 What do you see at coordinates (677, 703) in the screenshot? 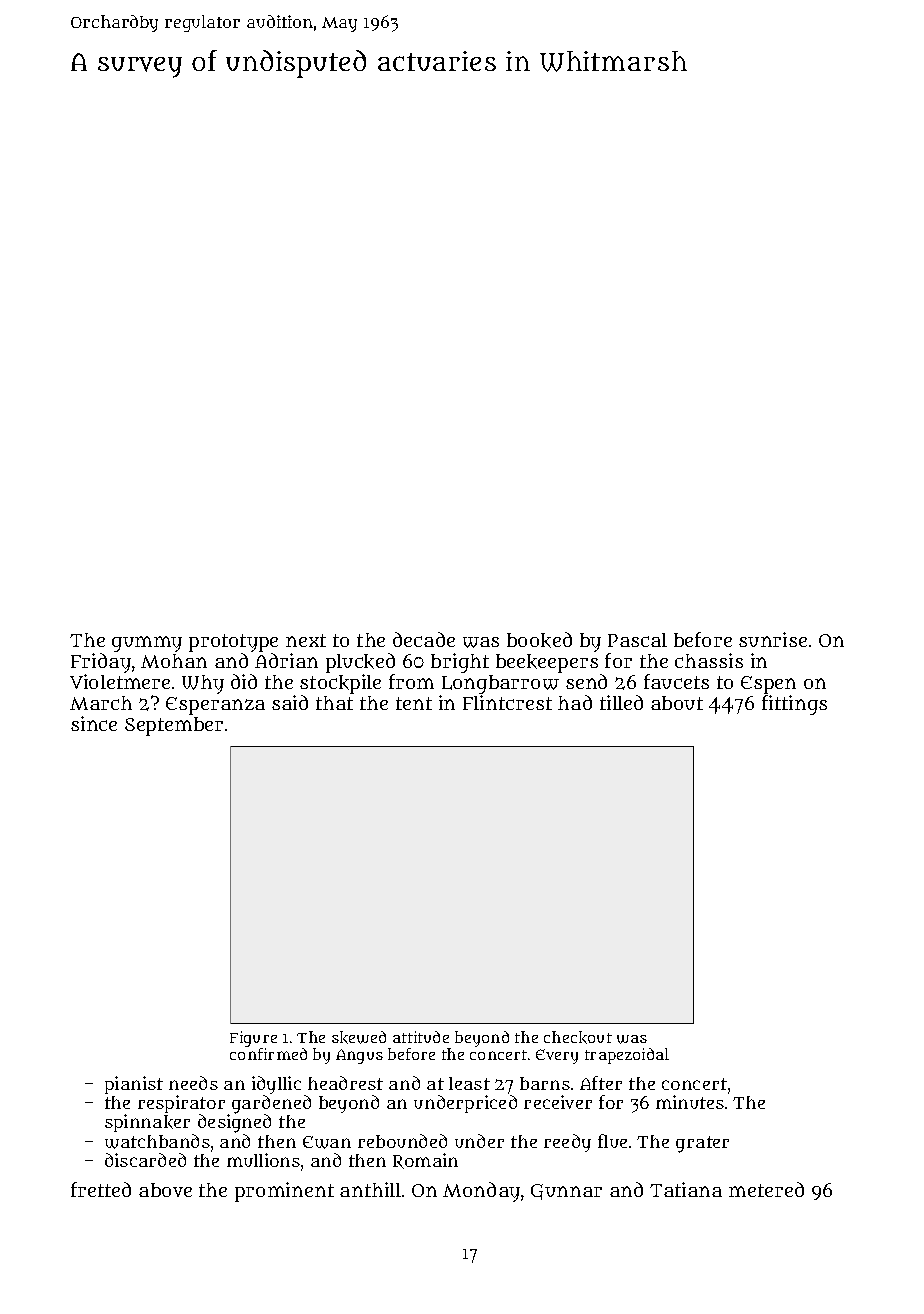
I see `about` at bounding box center [677, 703].
